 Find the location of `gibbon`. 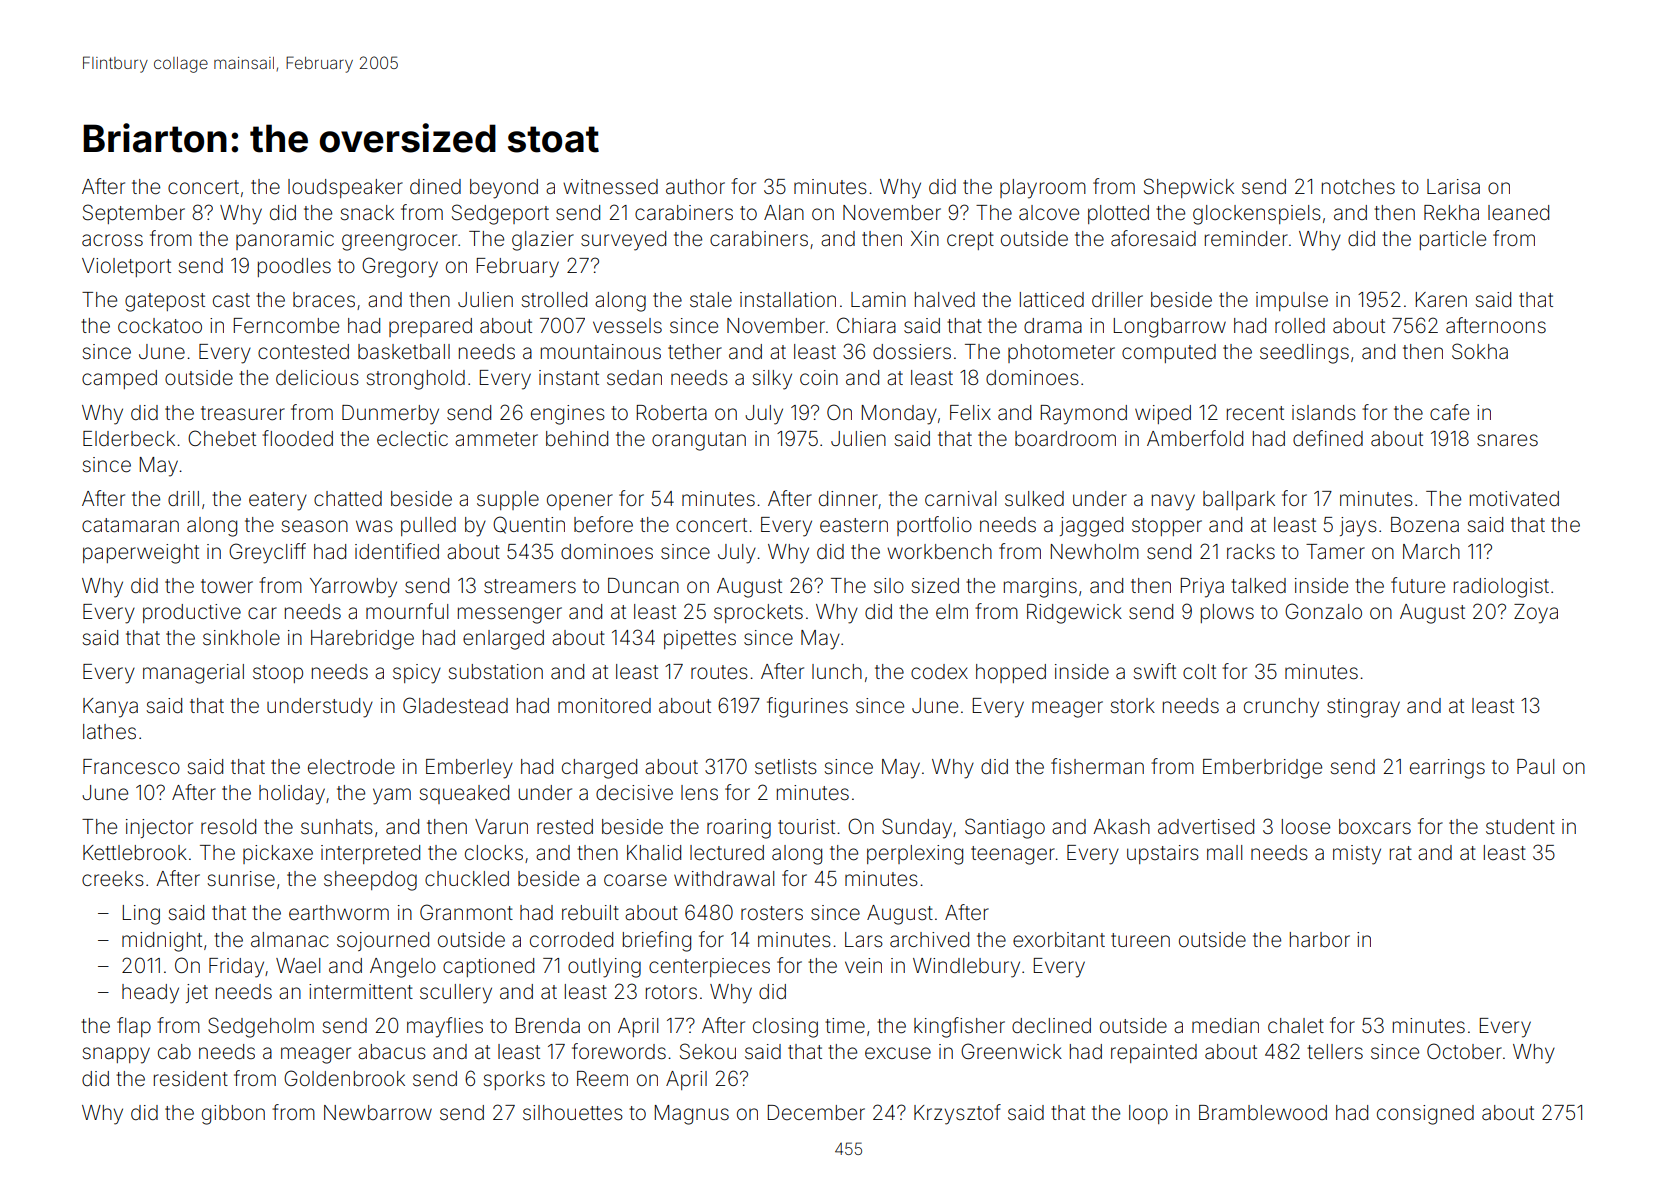

gibbon is located at coordinates (233, 1115).
